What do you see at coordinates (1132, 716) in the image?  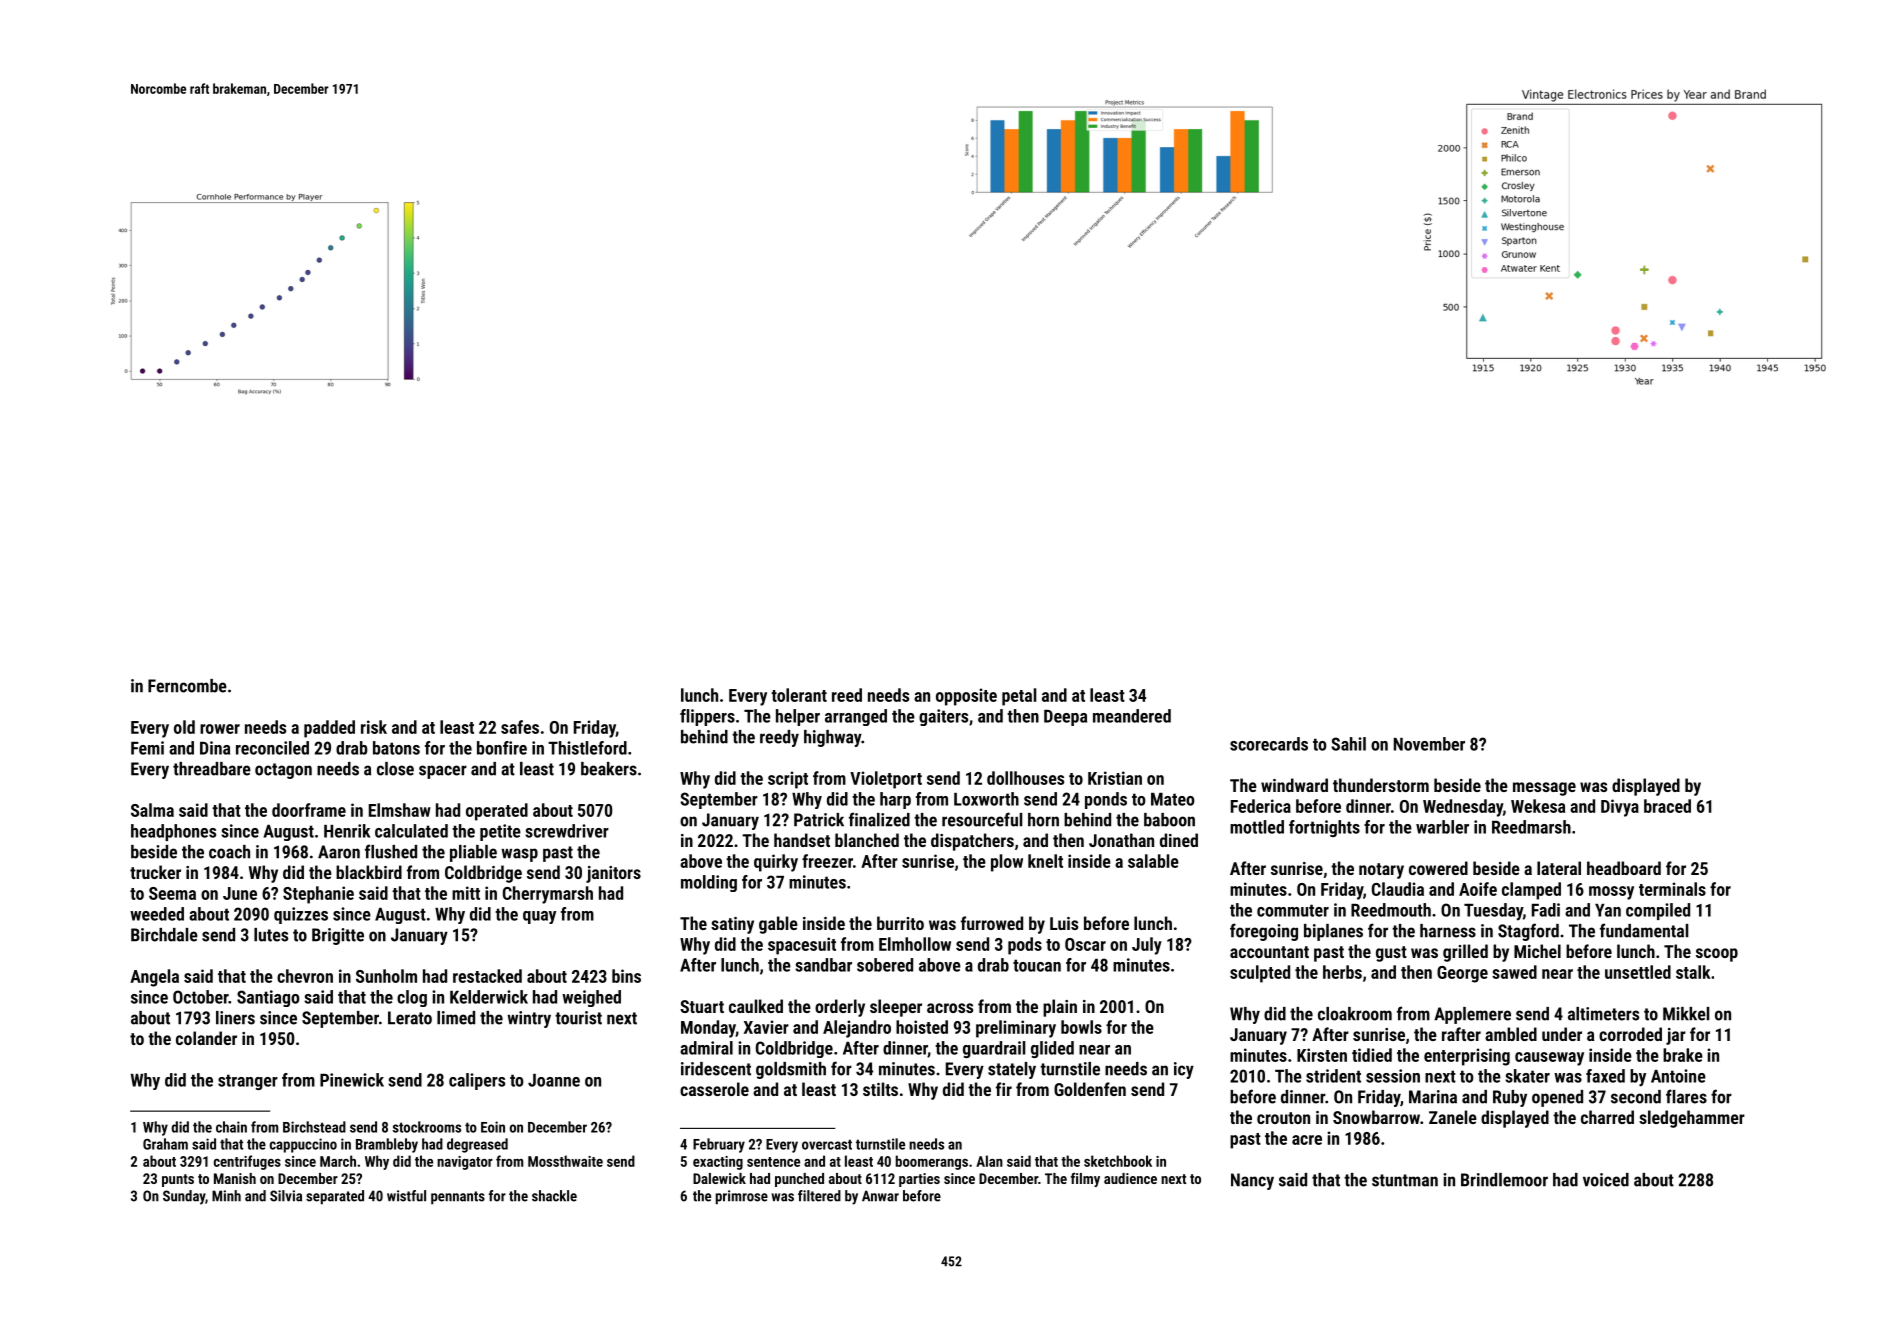 I see `meandered` at bounding box center [1132, 716].
